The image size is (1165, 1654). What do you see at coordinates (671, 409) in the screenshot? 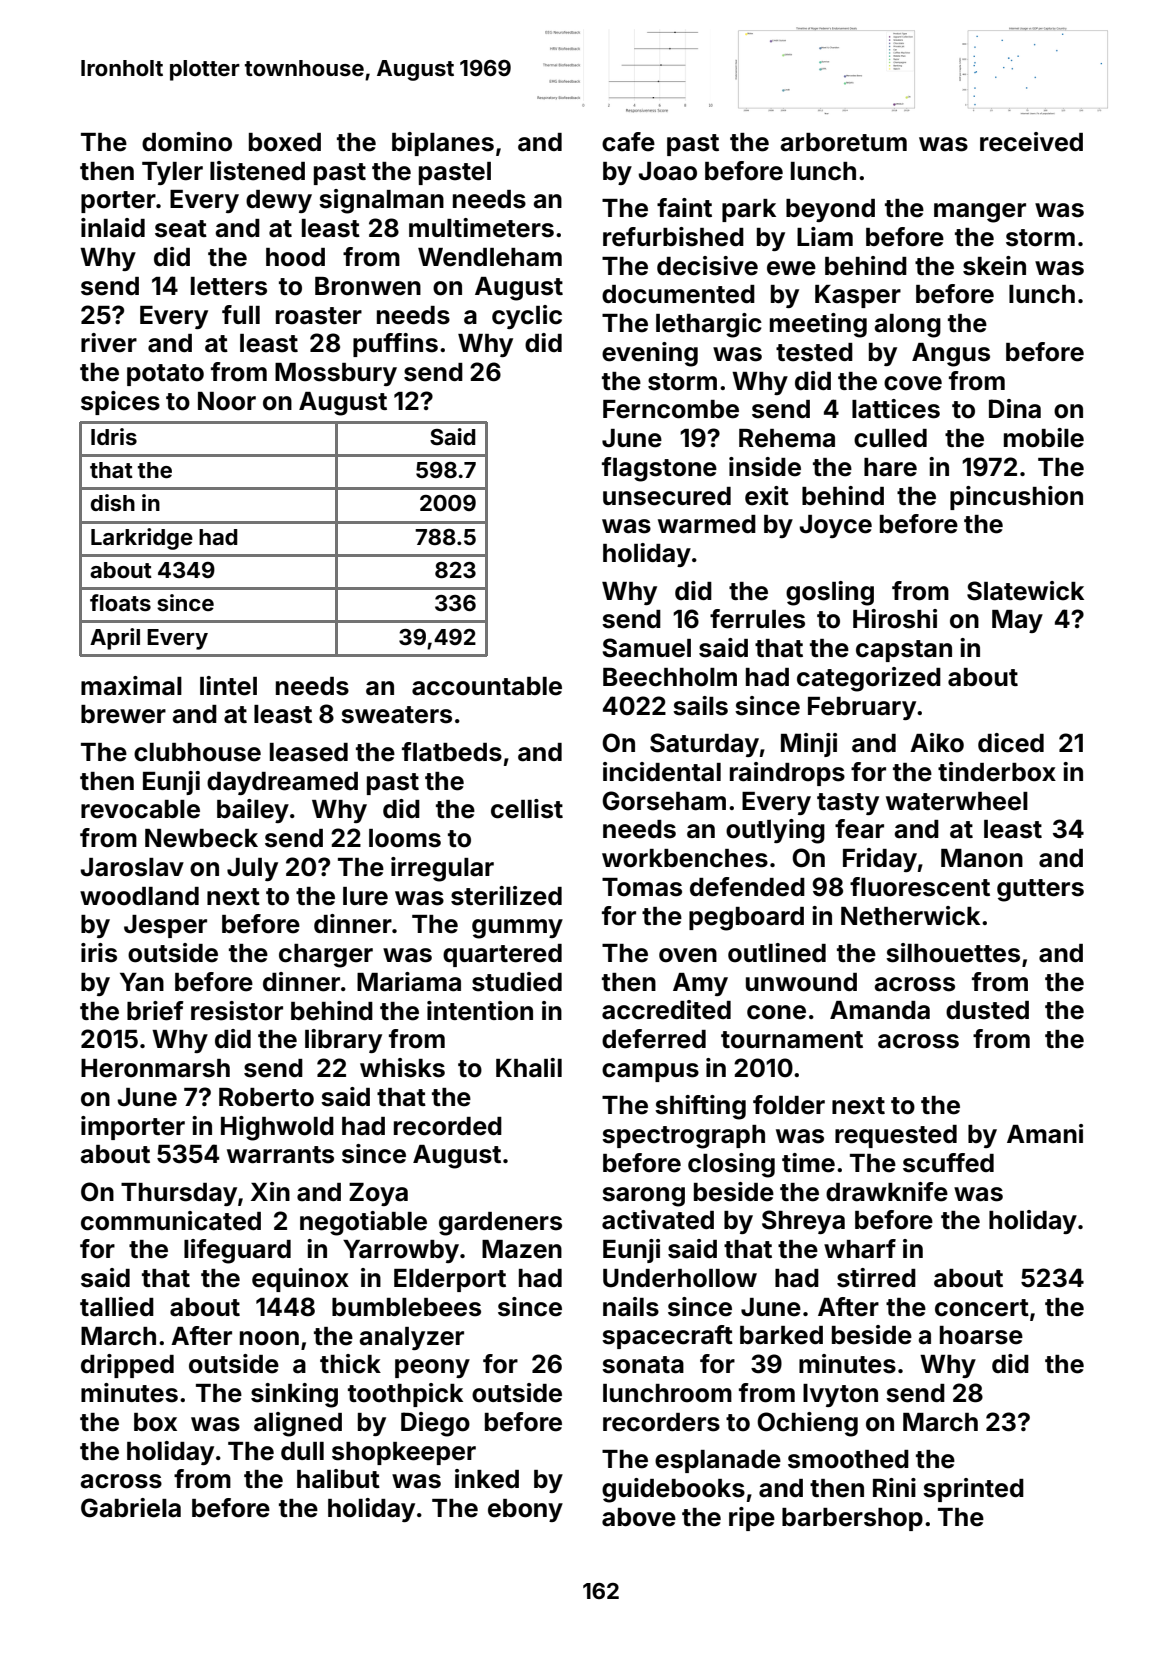
I see `Ferncombe` at bounding box center [671, 409].
